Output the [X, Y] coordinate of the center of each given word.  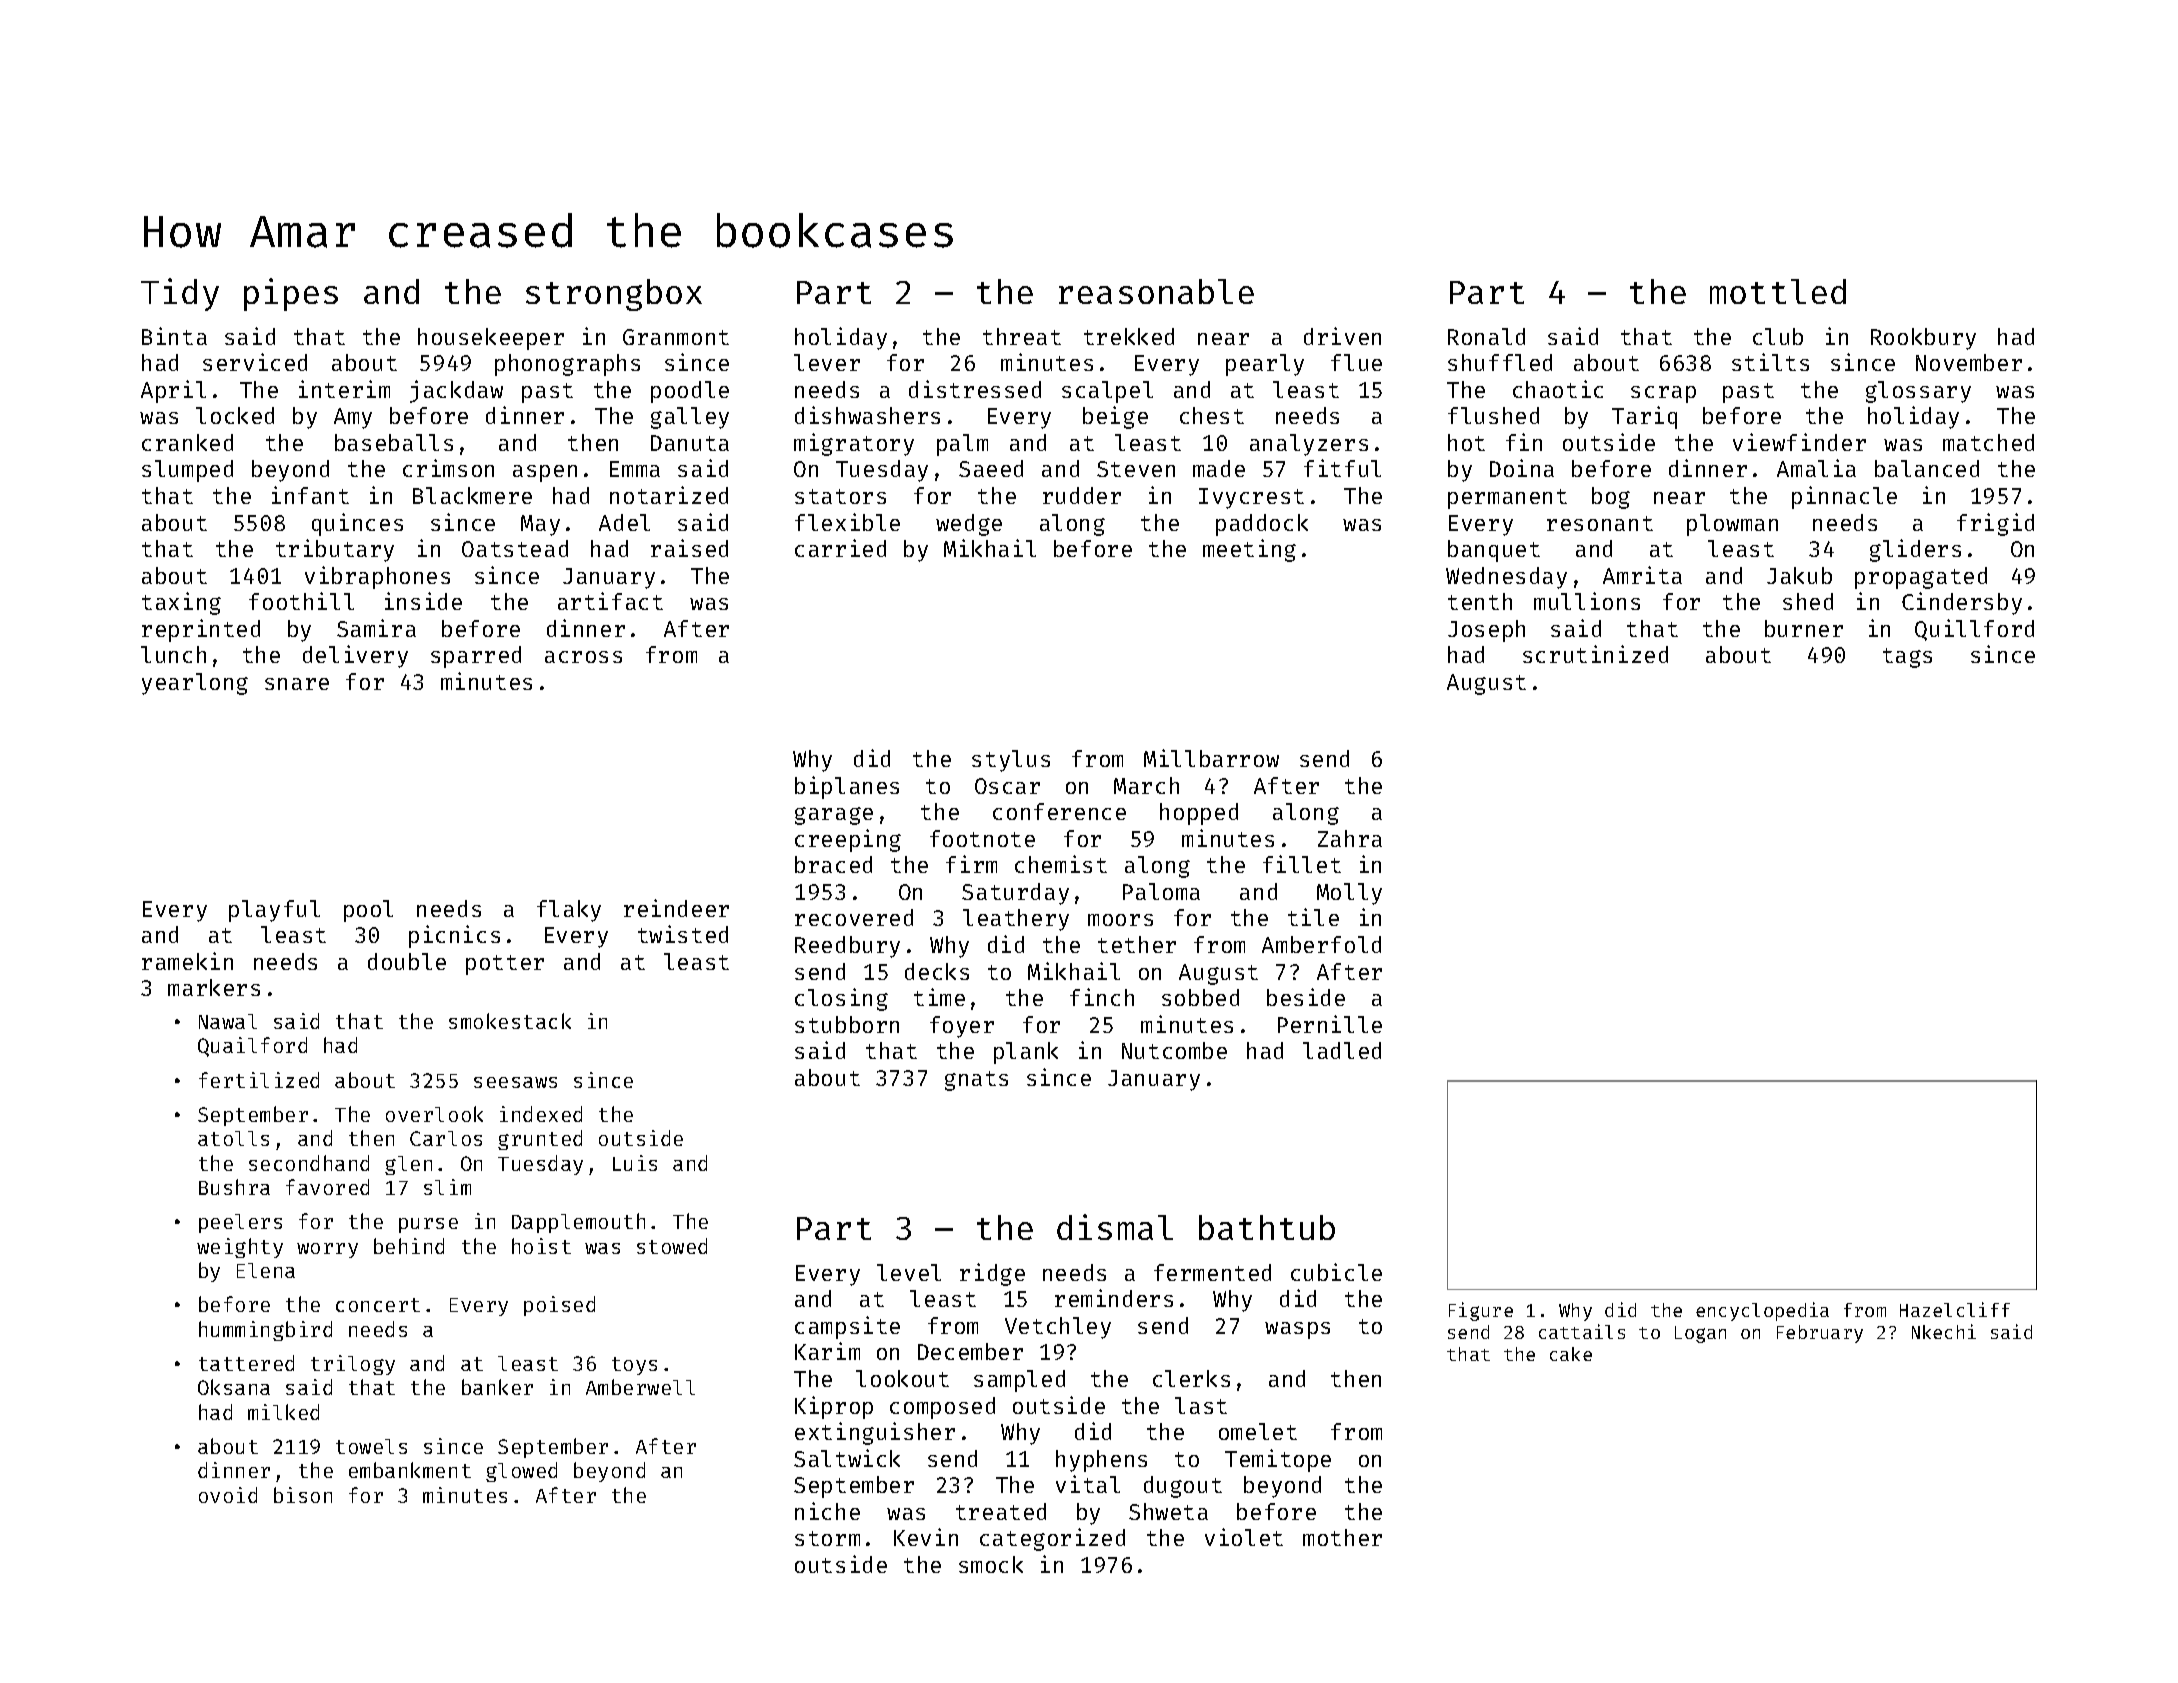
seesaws [515, 1082]
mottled [1778, 291]
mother [1342, 1537]
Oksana [234, 1387]
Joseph [1486, 631]
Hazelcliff [1955, 1309]
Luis [635, 1163]
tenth [1480, 601]
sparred [476, 657]
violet [1244, 1537]
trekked [1129, 336]
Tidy [180, 294]
